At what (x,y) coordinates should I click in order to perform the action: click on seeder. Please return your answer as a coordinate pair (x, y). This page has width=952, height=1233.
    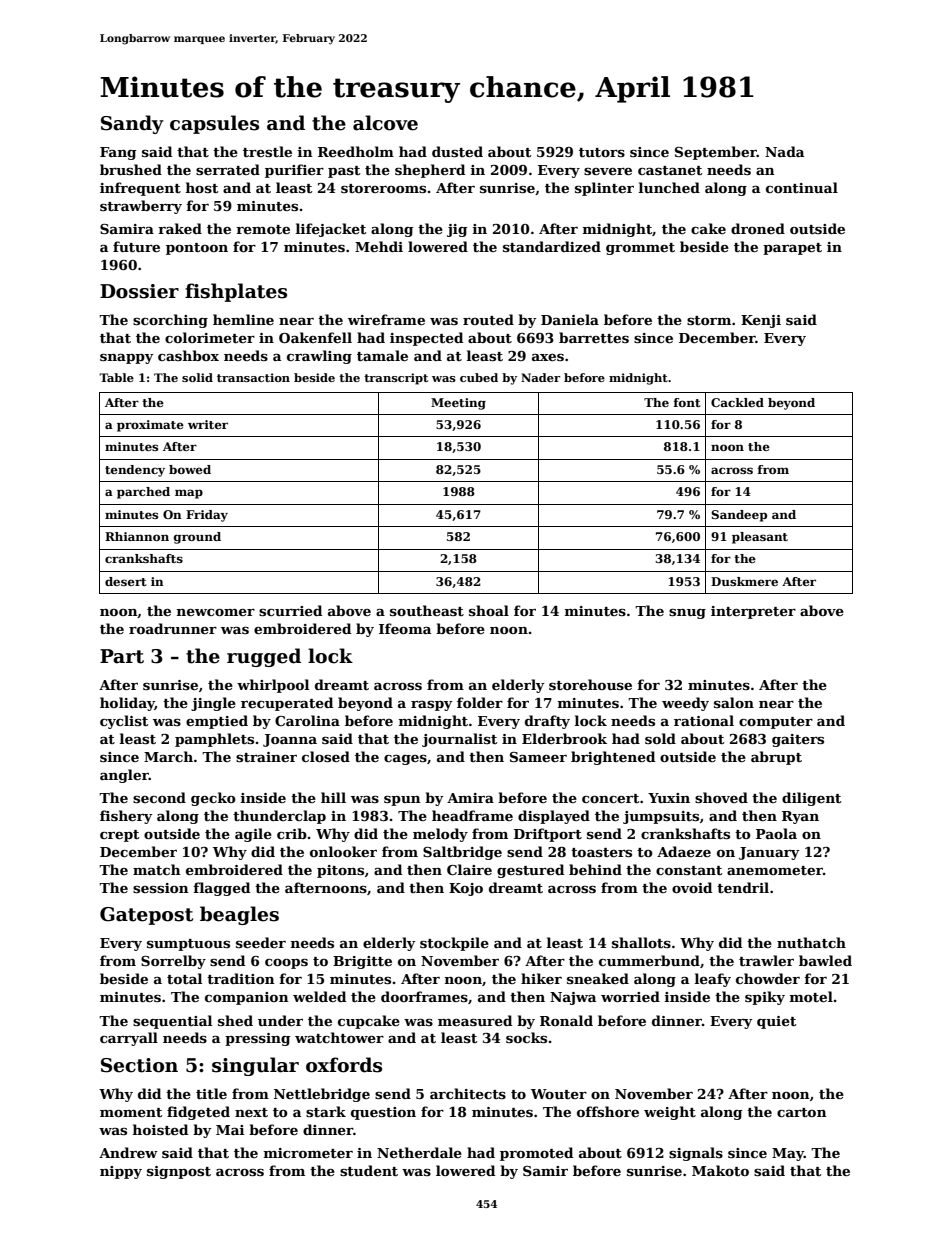
    Looking at the image, I should click on (261, 942).
